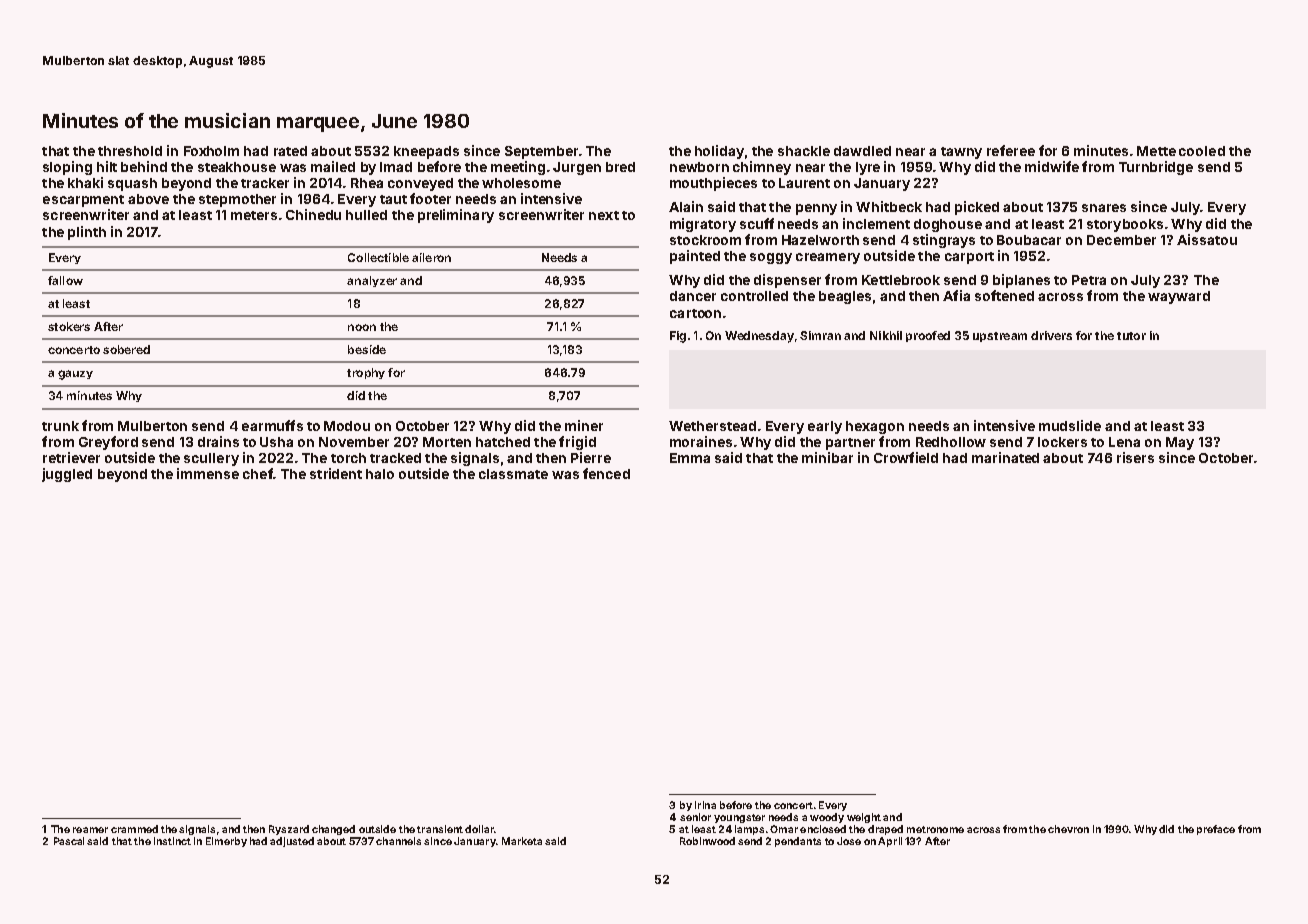 The height and width of the screenshot is (924, 1308). What do you see at coordinates (347, 426) in the screenshot?
I see `Modou` at bounding box center [347, 426].
